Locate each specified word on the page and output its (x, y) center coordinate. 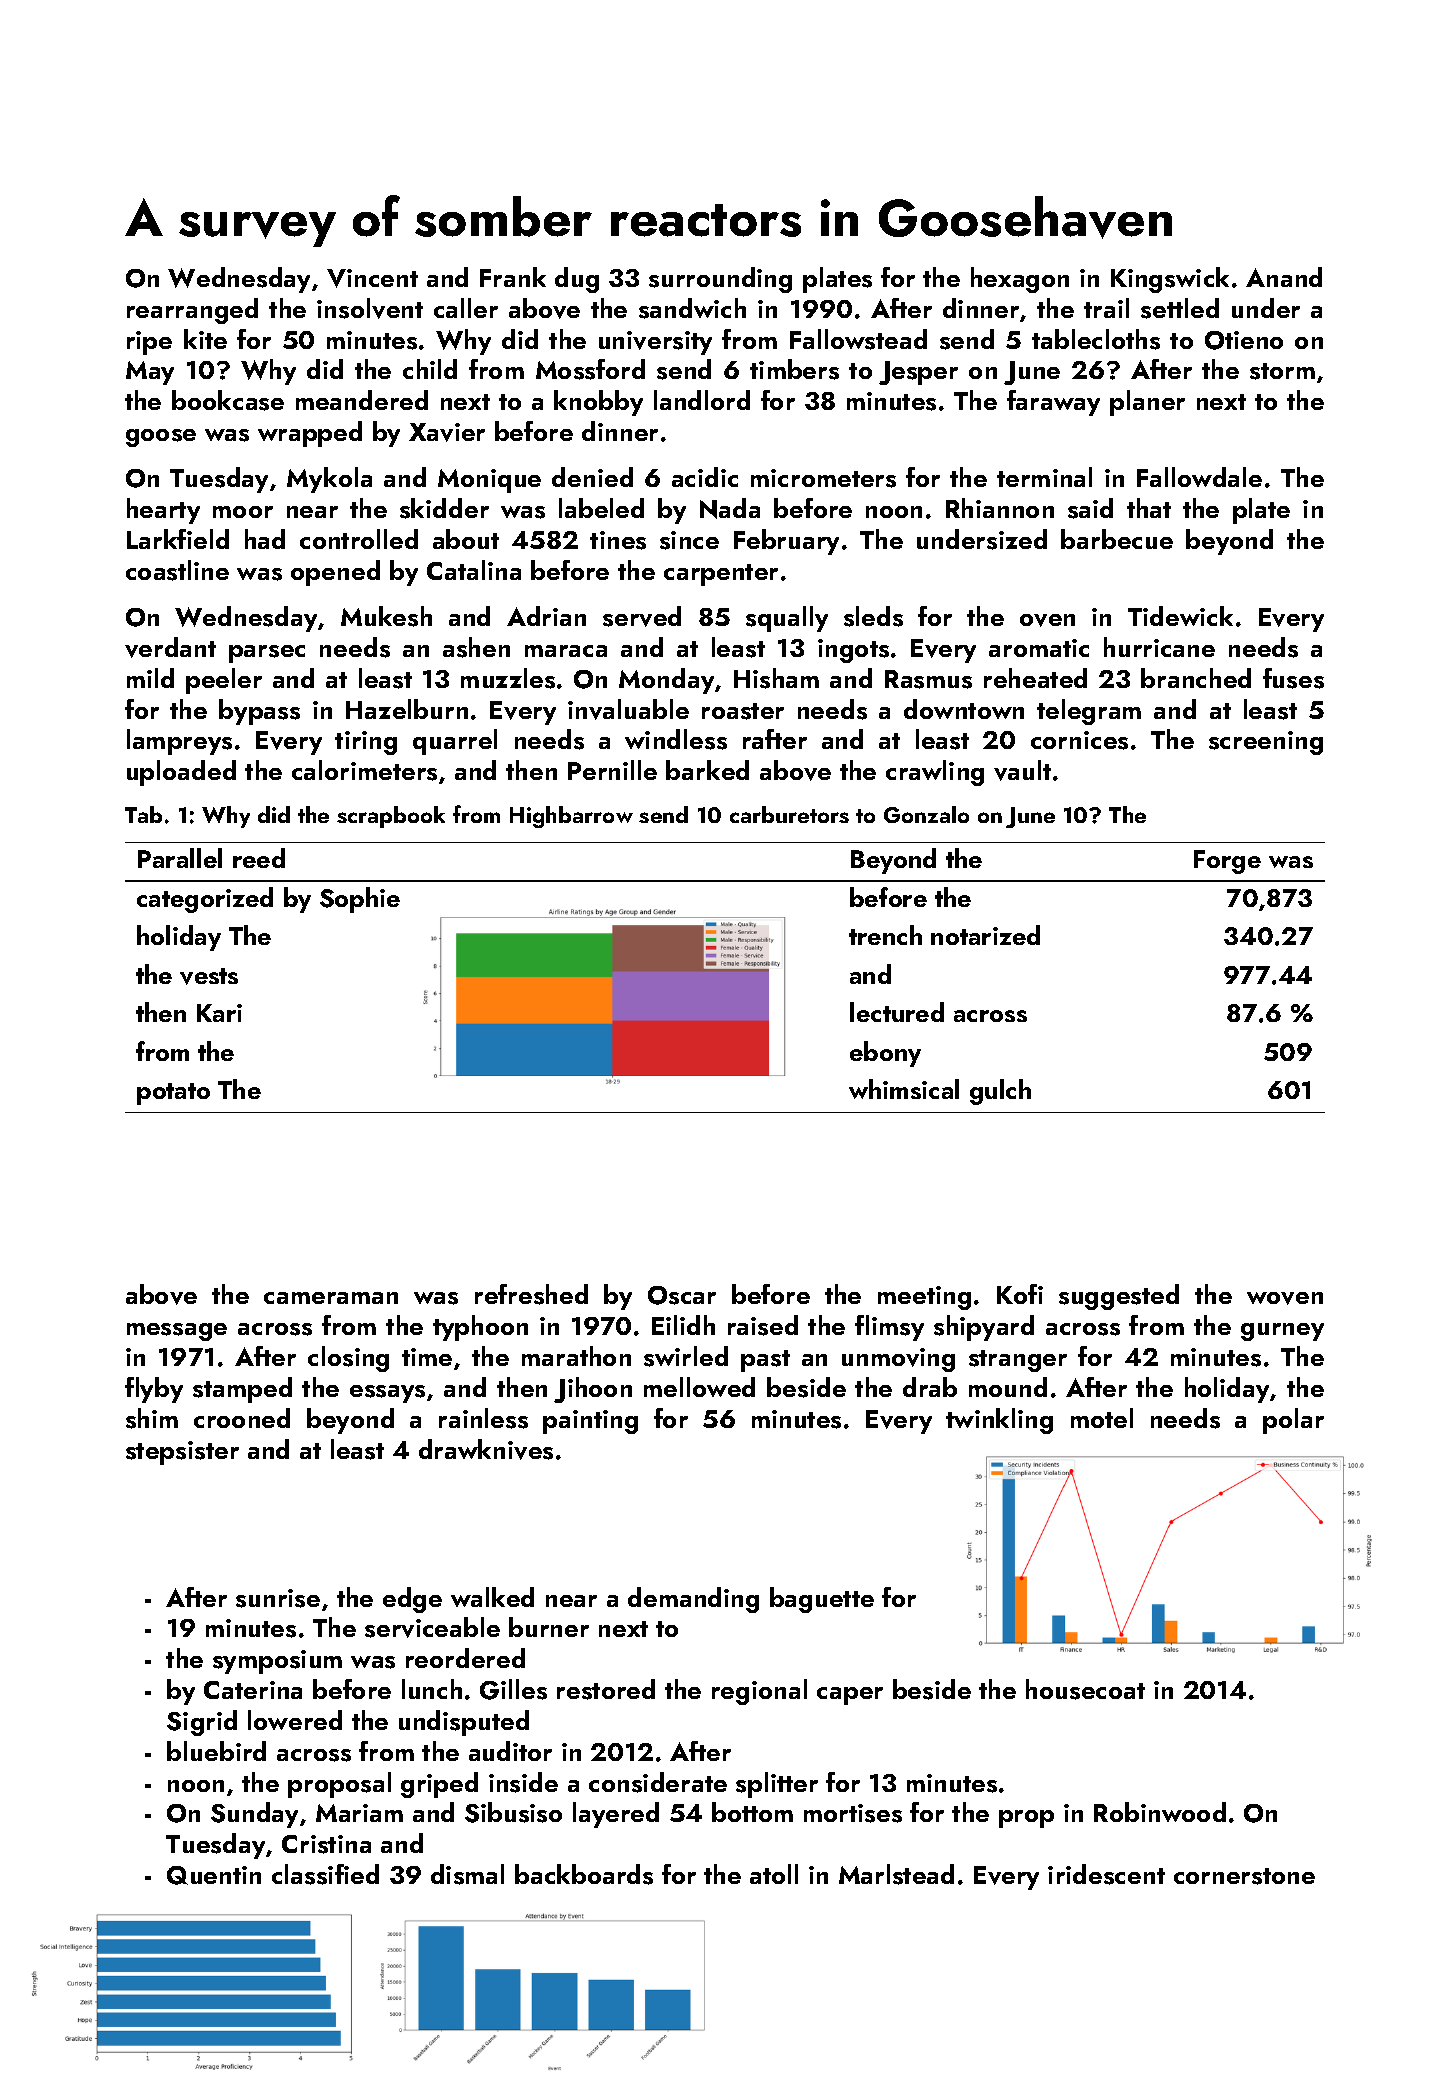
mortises (853, 1813)
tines (618, 540)
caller (466, 308)
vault (1022, 770)
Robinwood (1160, 1812)
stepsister (182, 1453)
